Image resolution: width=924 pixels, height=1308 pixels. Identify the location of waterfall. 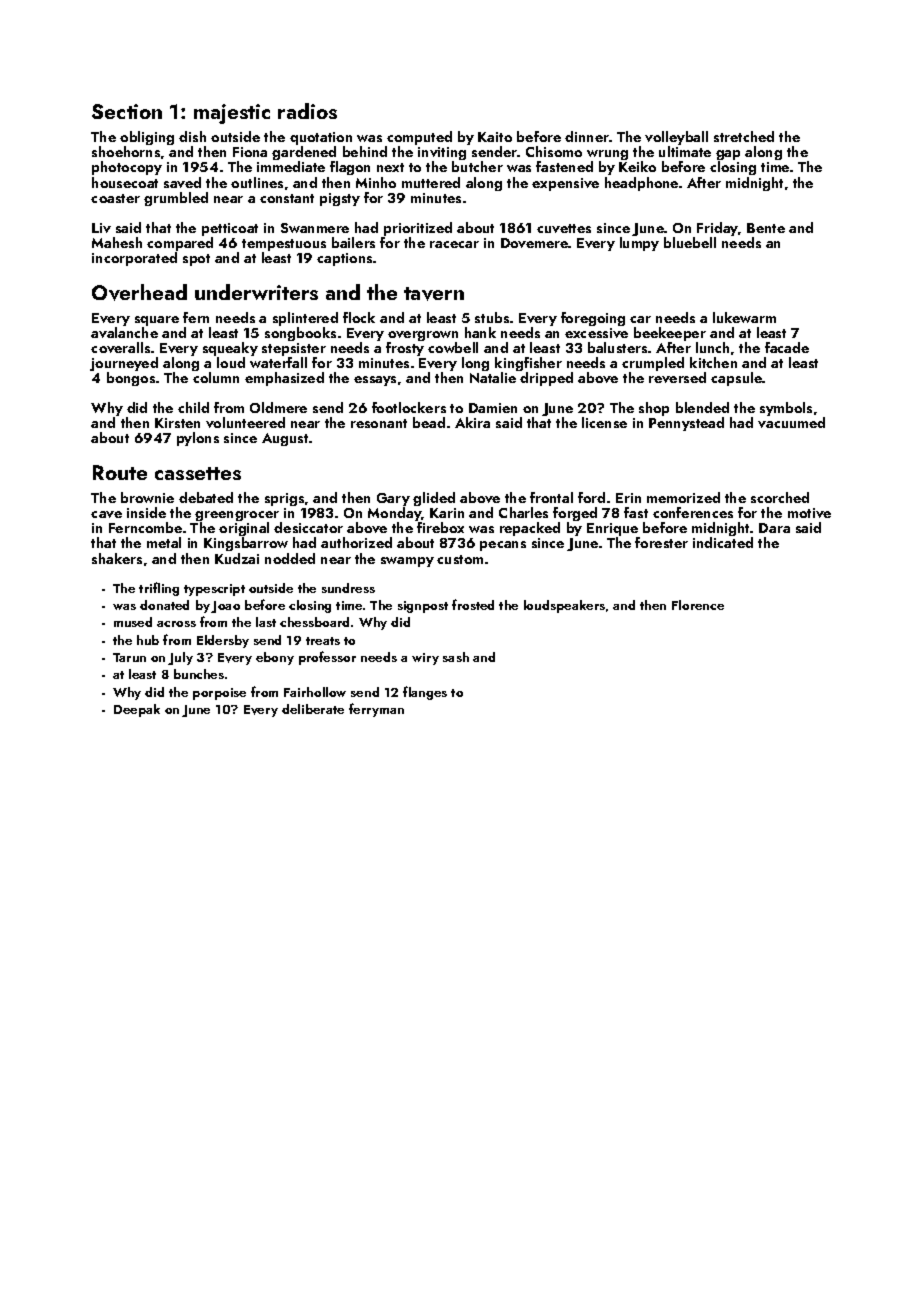
(278, 362).
